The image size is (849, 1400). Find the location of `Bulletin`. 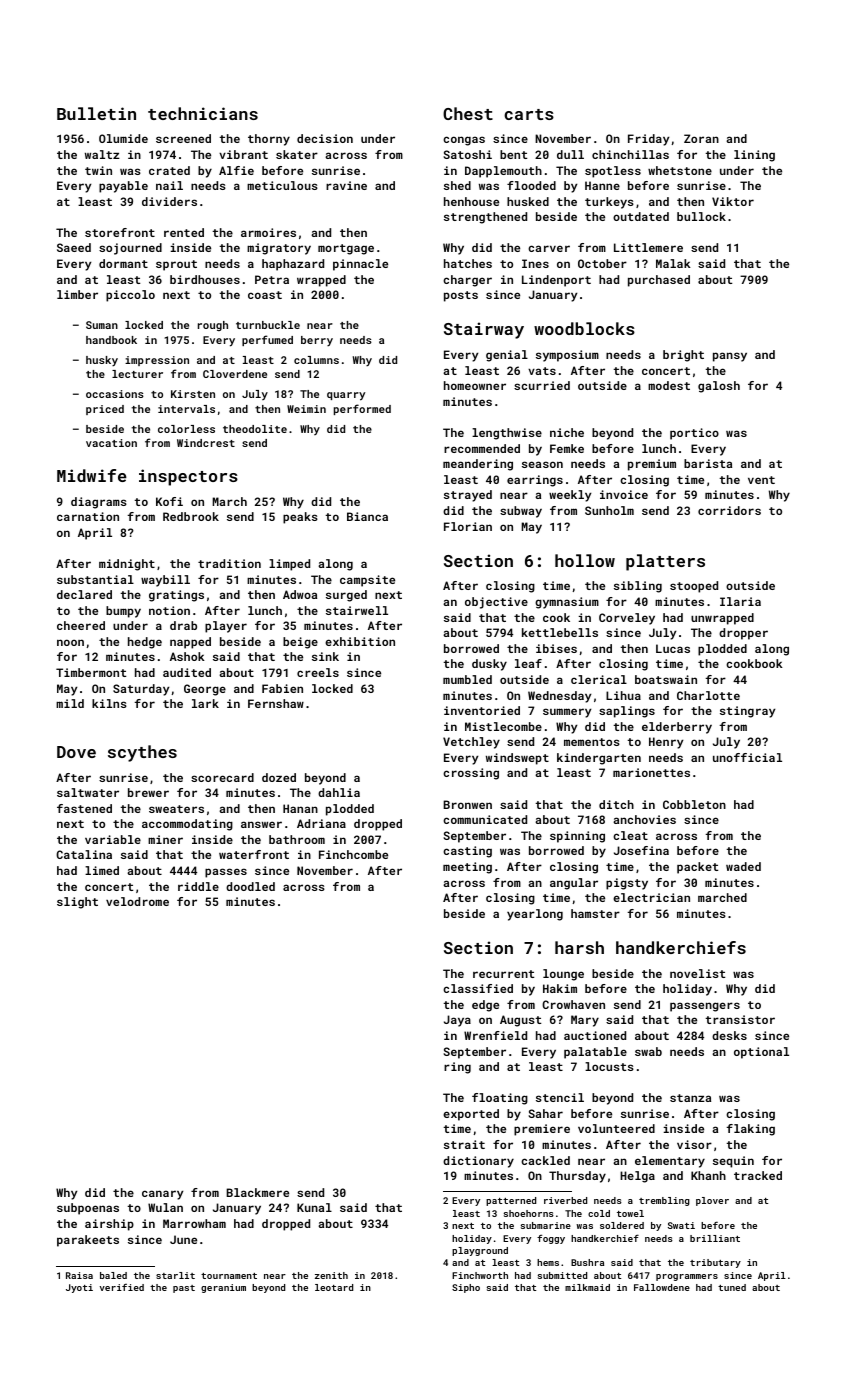

Bulletin is located at coordinates (96, 113).
